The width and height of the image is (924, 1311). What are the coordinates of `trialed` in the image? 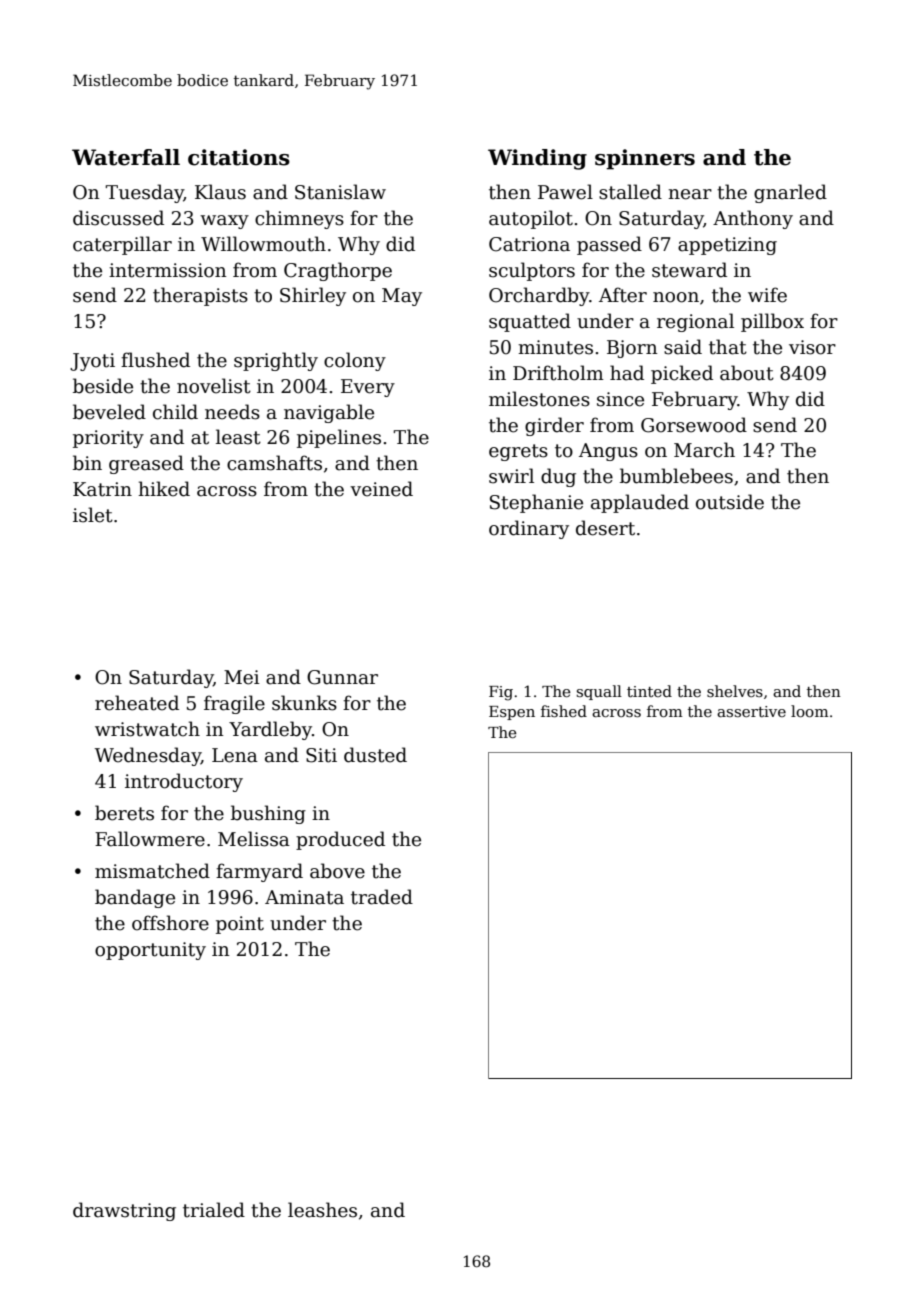 It's located at (214, 1210).
